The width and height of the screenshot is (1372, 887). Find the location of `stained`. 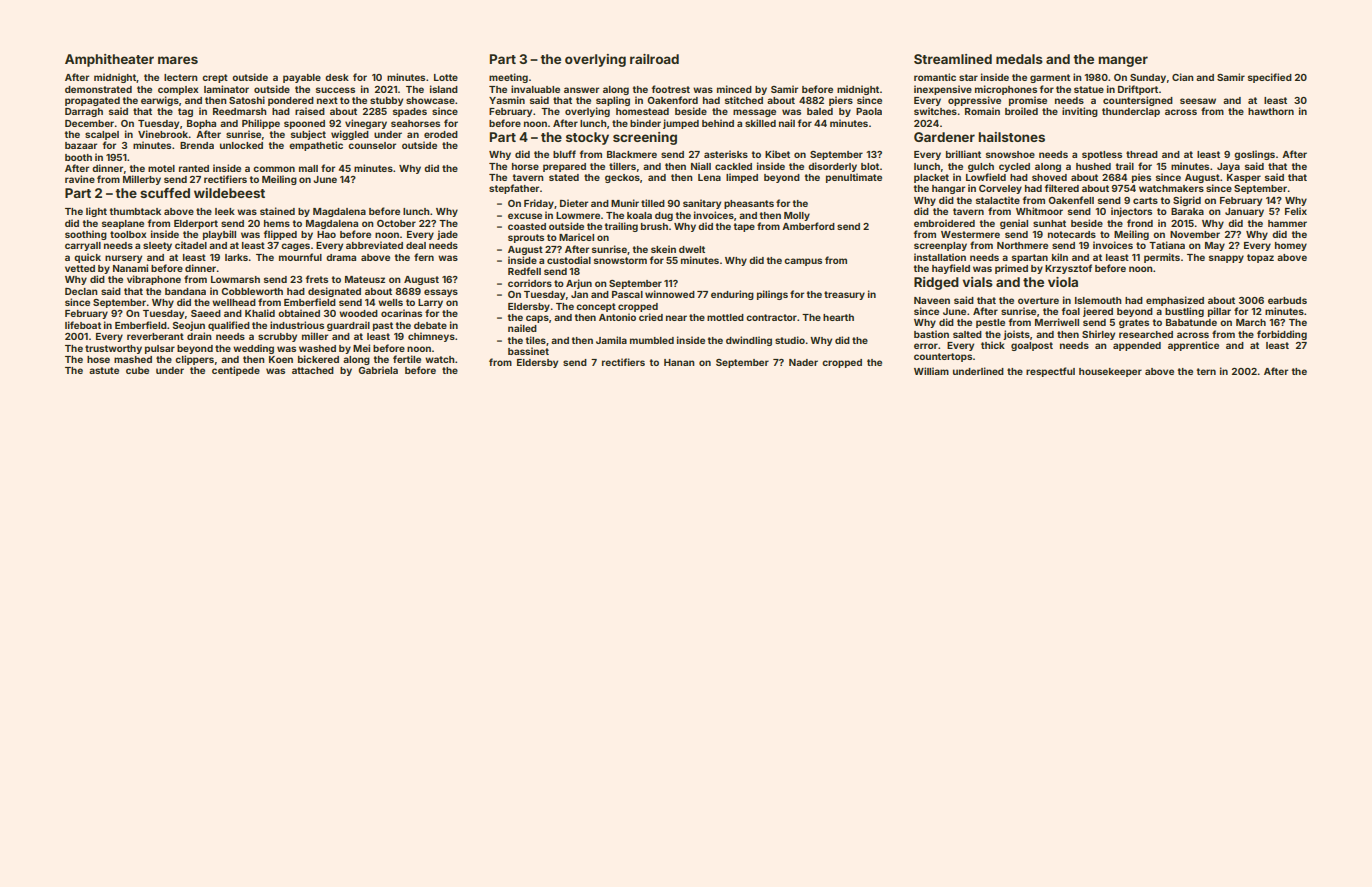

stained is located at coordinates (277, 211).
